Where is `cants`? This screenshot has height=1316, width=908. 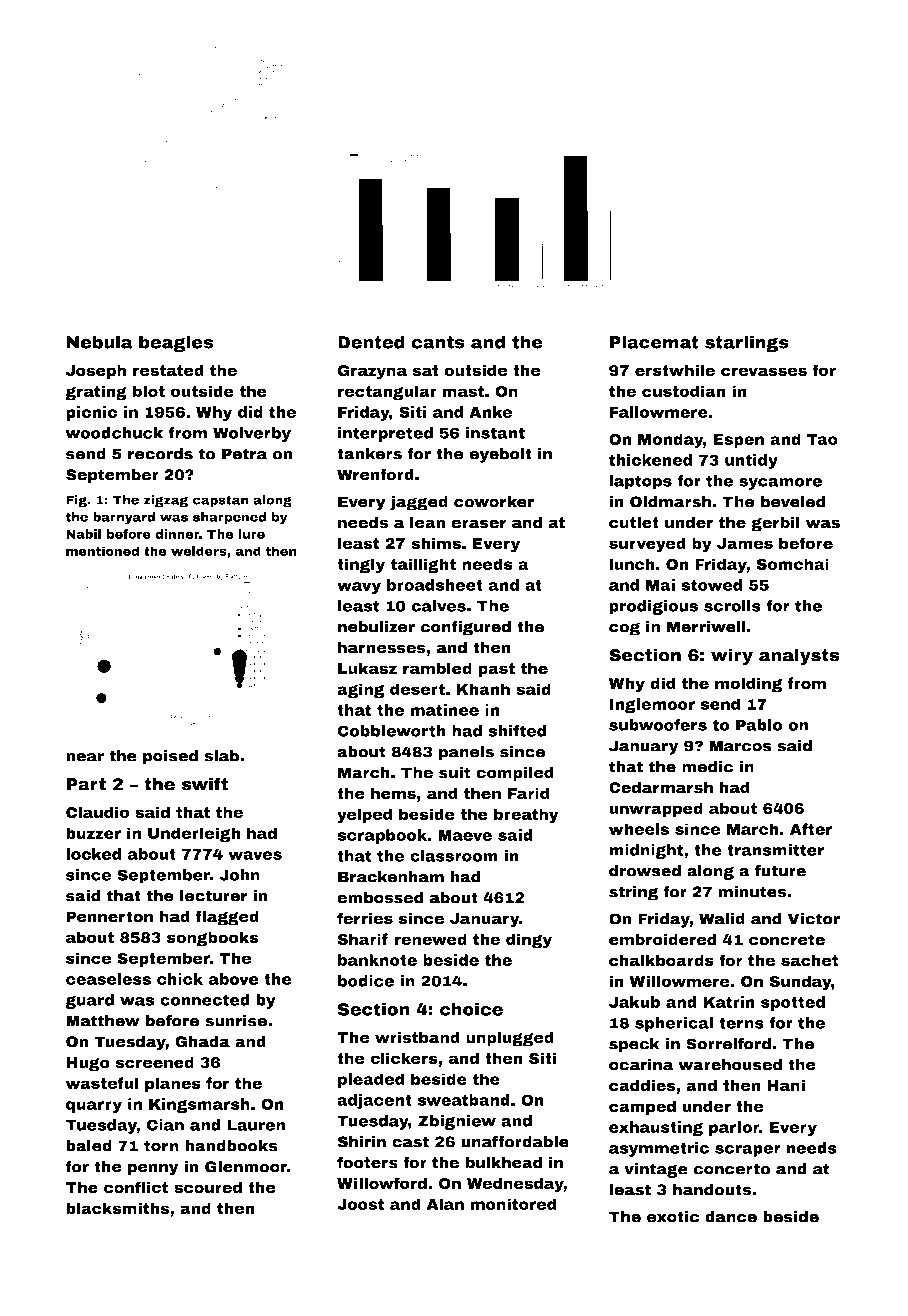
cants is located at coordinates (438, 342).
